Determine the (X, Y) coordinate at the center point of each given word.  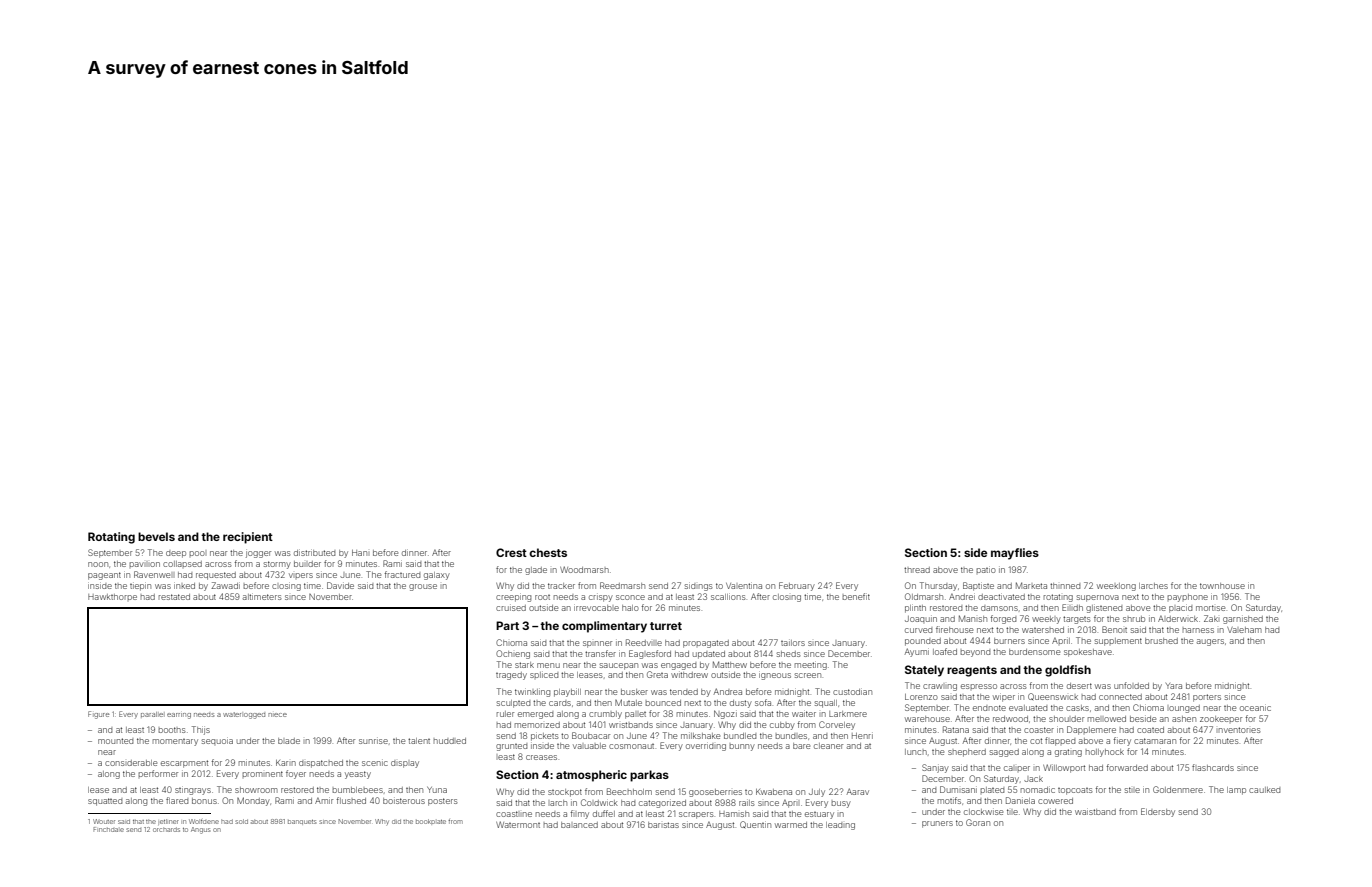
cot (1036, 741)
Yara (1174, 686)
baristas (663, 825)
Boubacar (591, 735)
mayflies (1015, 554)
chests (548, 552)
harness (1198, 630)
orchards (166, 829)
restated (174, 597)
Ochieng (513, 654)
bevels (156, 536)
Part (507, 625)
